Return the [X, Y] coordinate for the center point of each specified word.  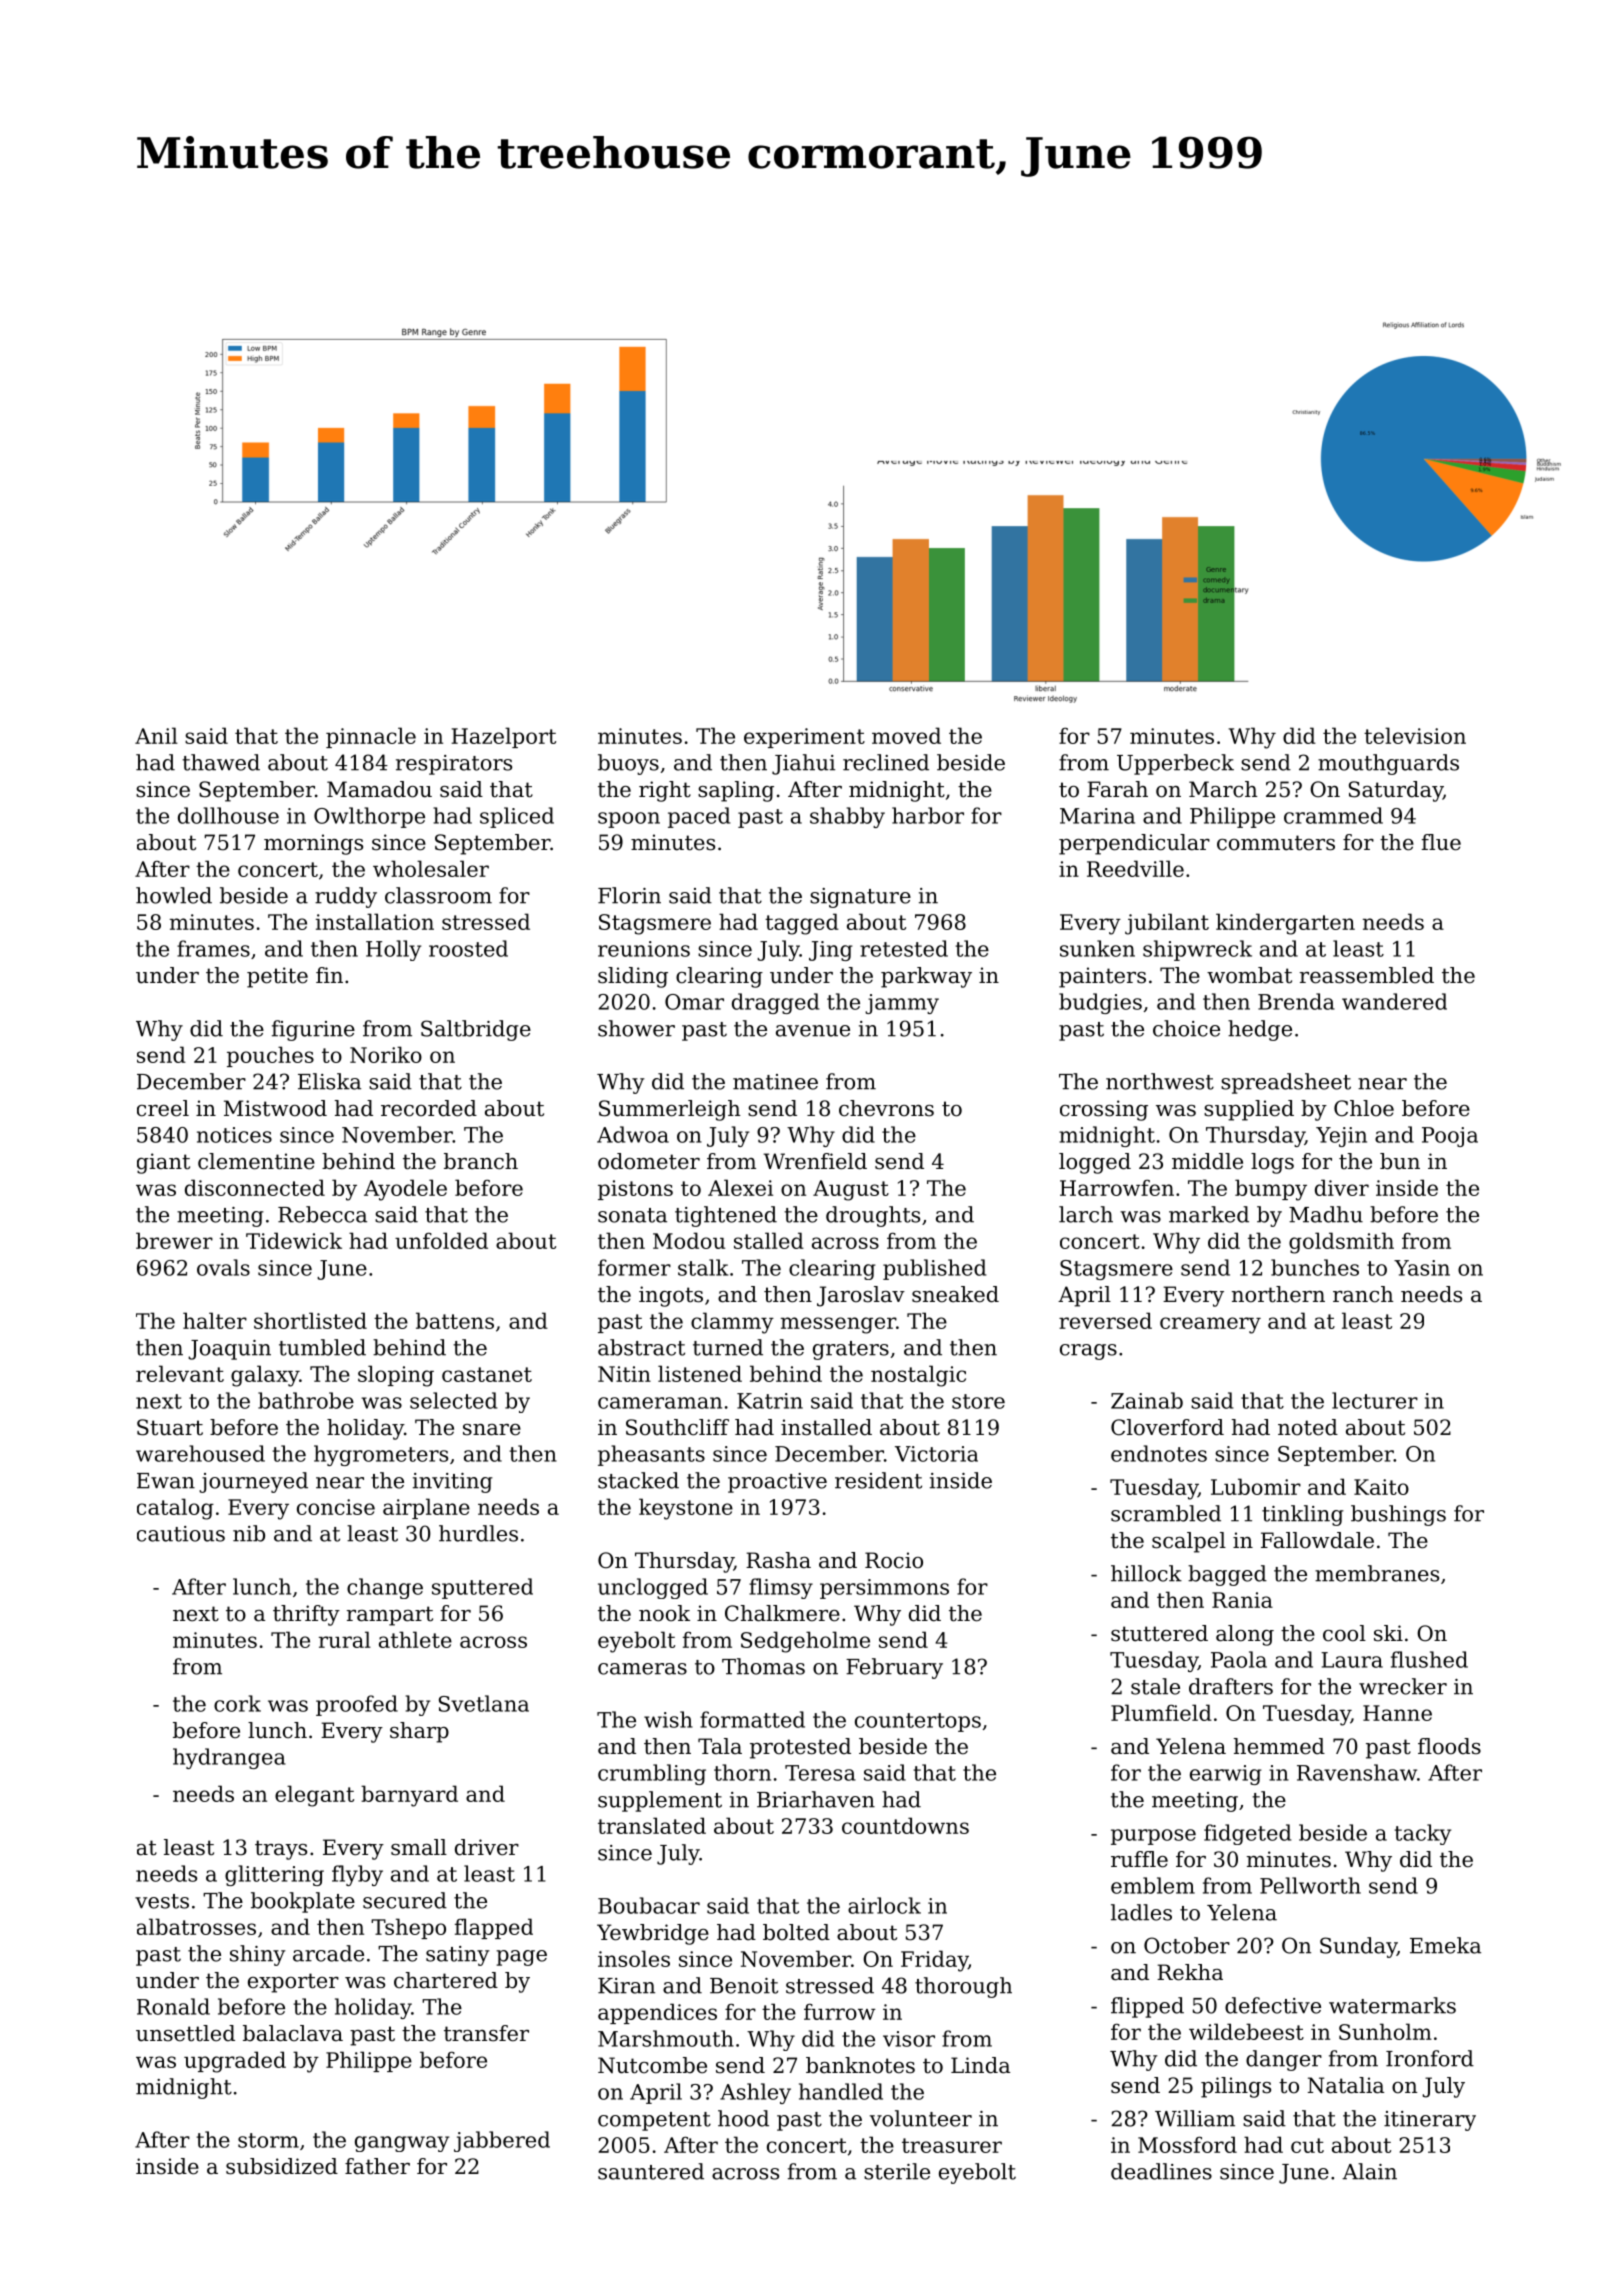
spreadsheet [1286, 1083]
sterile [897, 2171]
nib [249, 1533]
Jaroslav [861, 1296]
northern [1278, 1294]
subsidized [282, 2166]
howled [174, 895]
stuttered [1159, 1633]
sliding [633, 977]
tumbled [322, 1347]
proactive [777, 1483]
